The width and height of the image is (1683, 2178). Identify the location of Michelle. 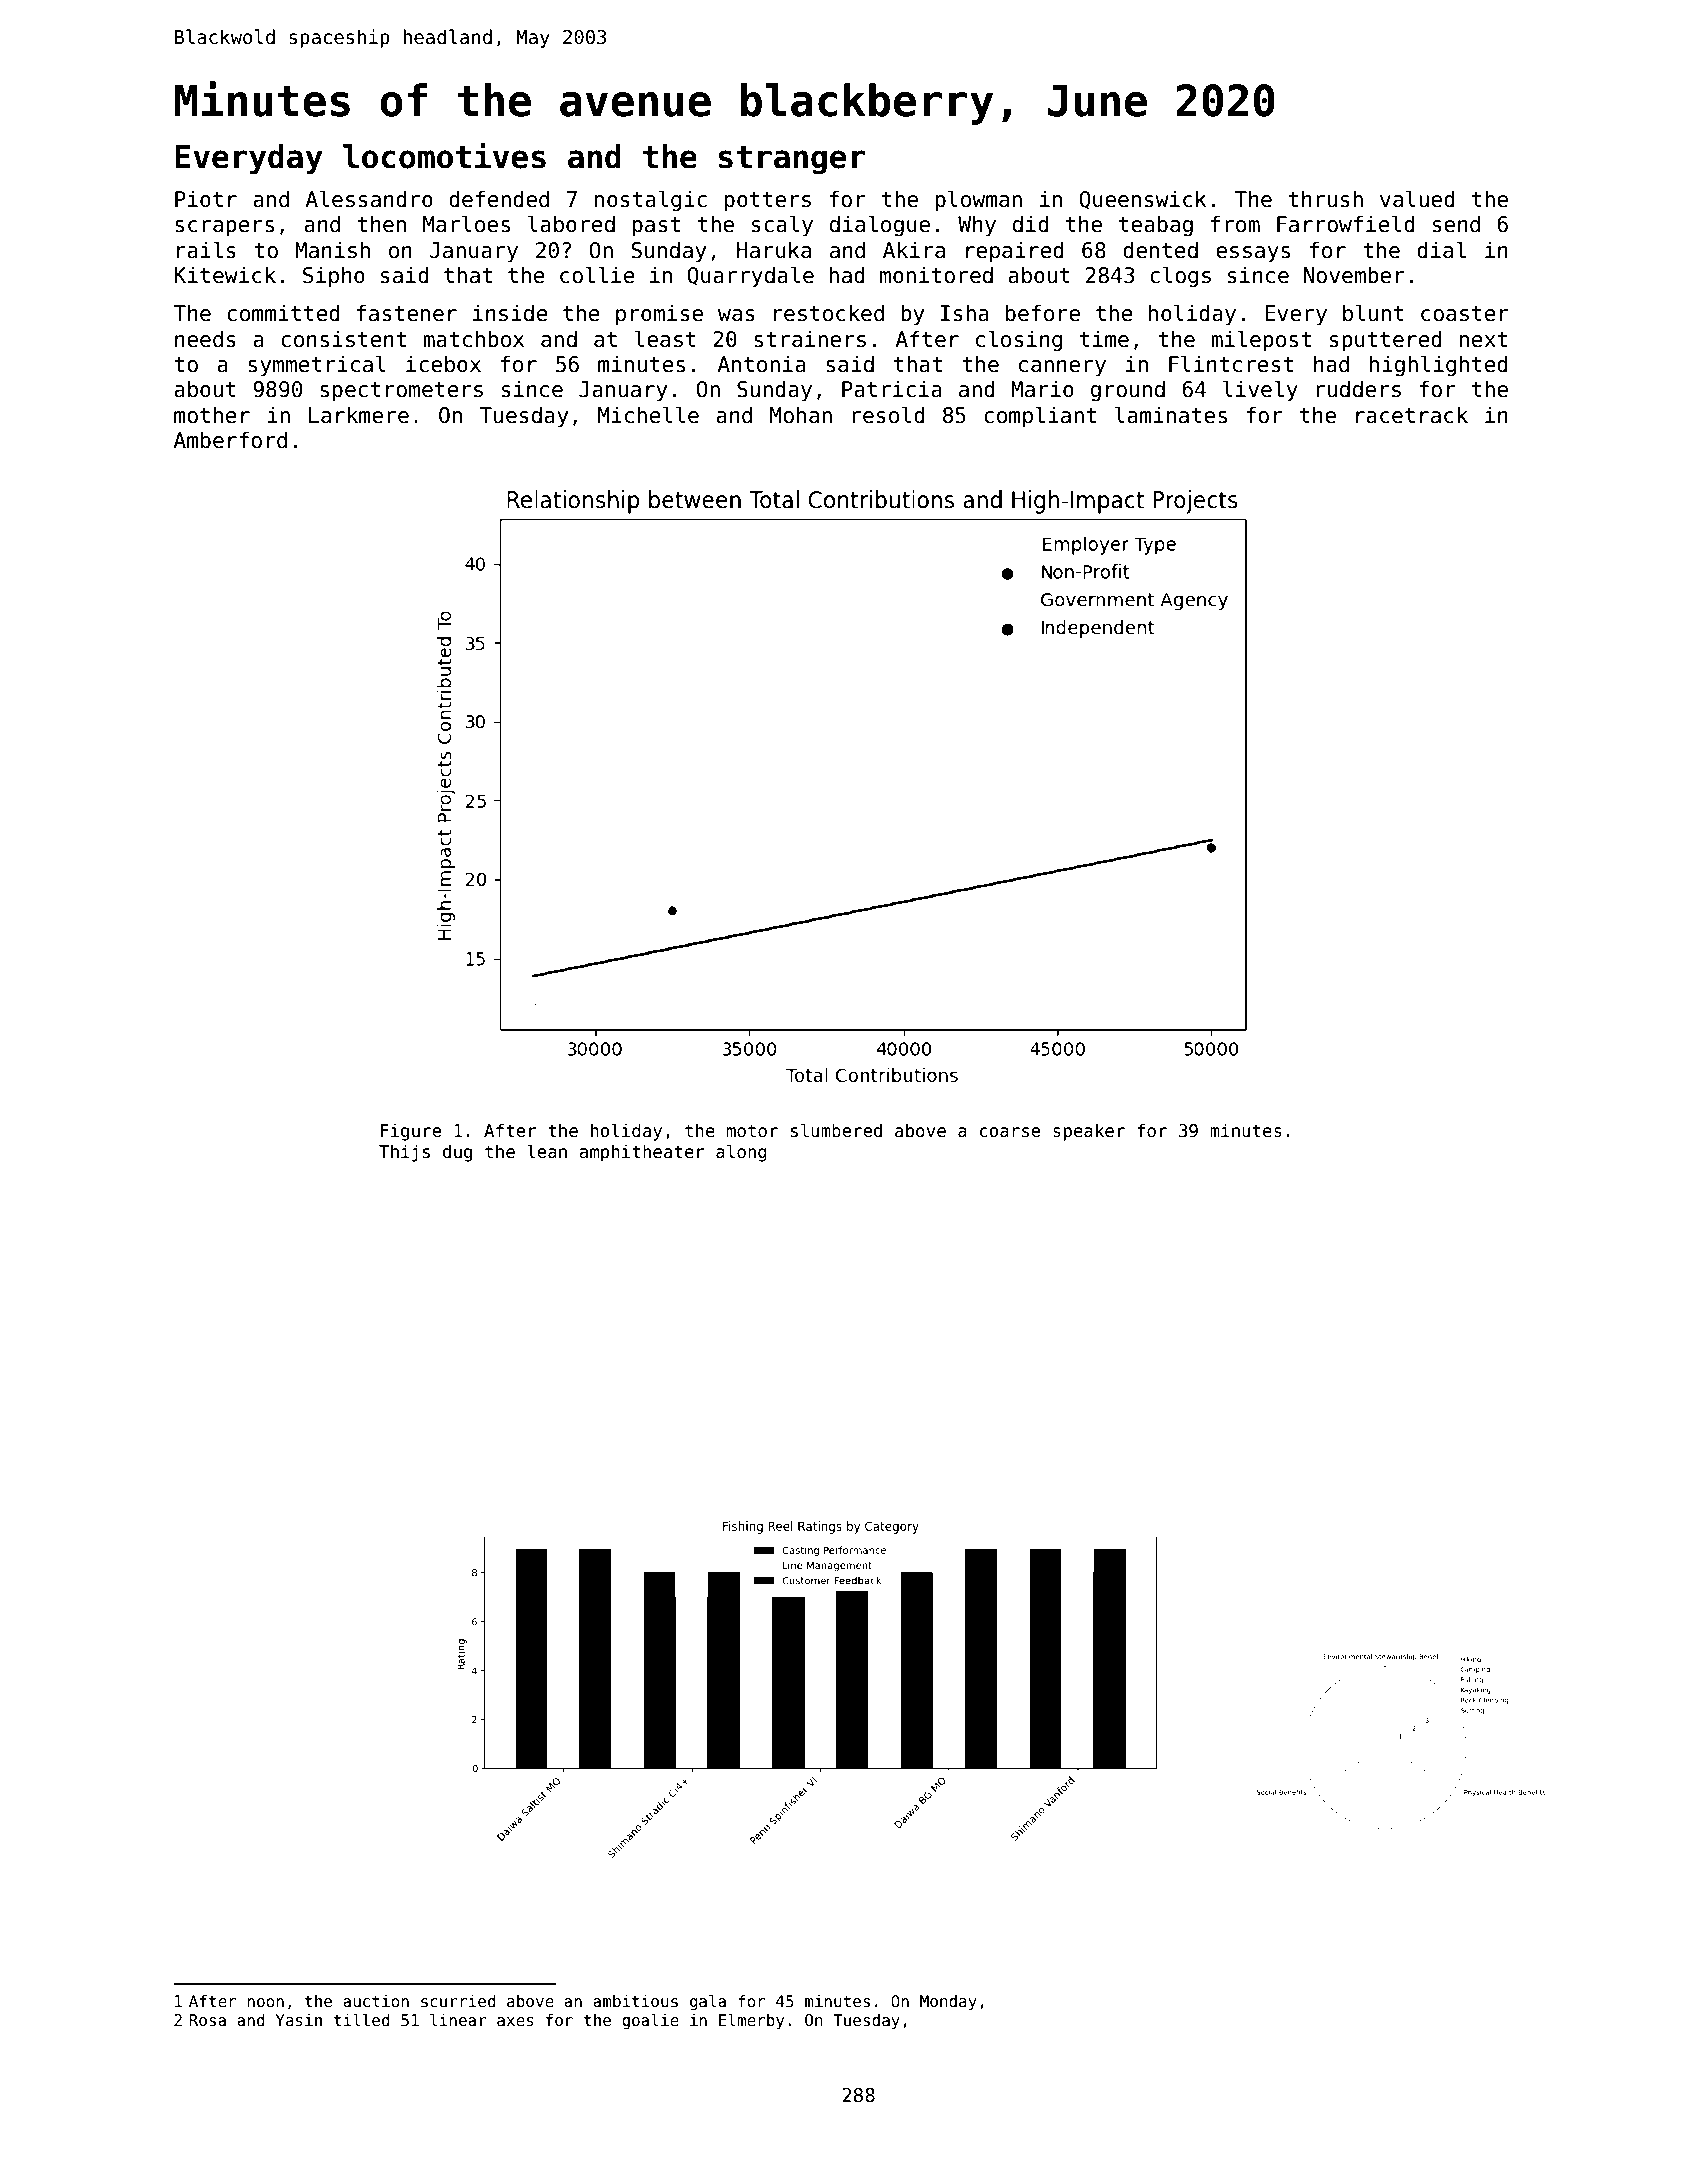
(648, 415).
